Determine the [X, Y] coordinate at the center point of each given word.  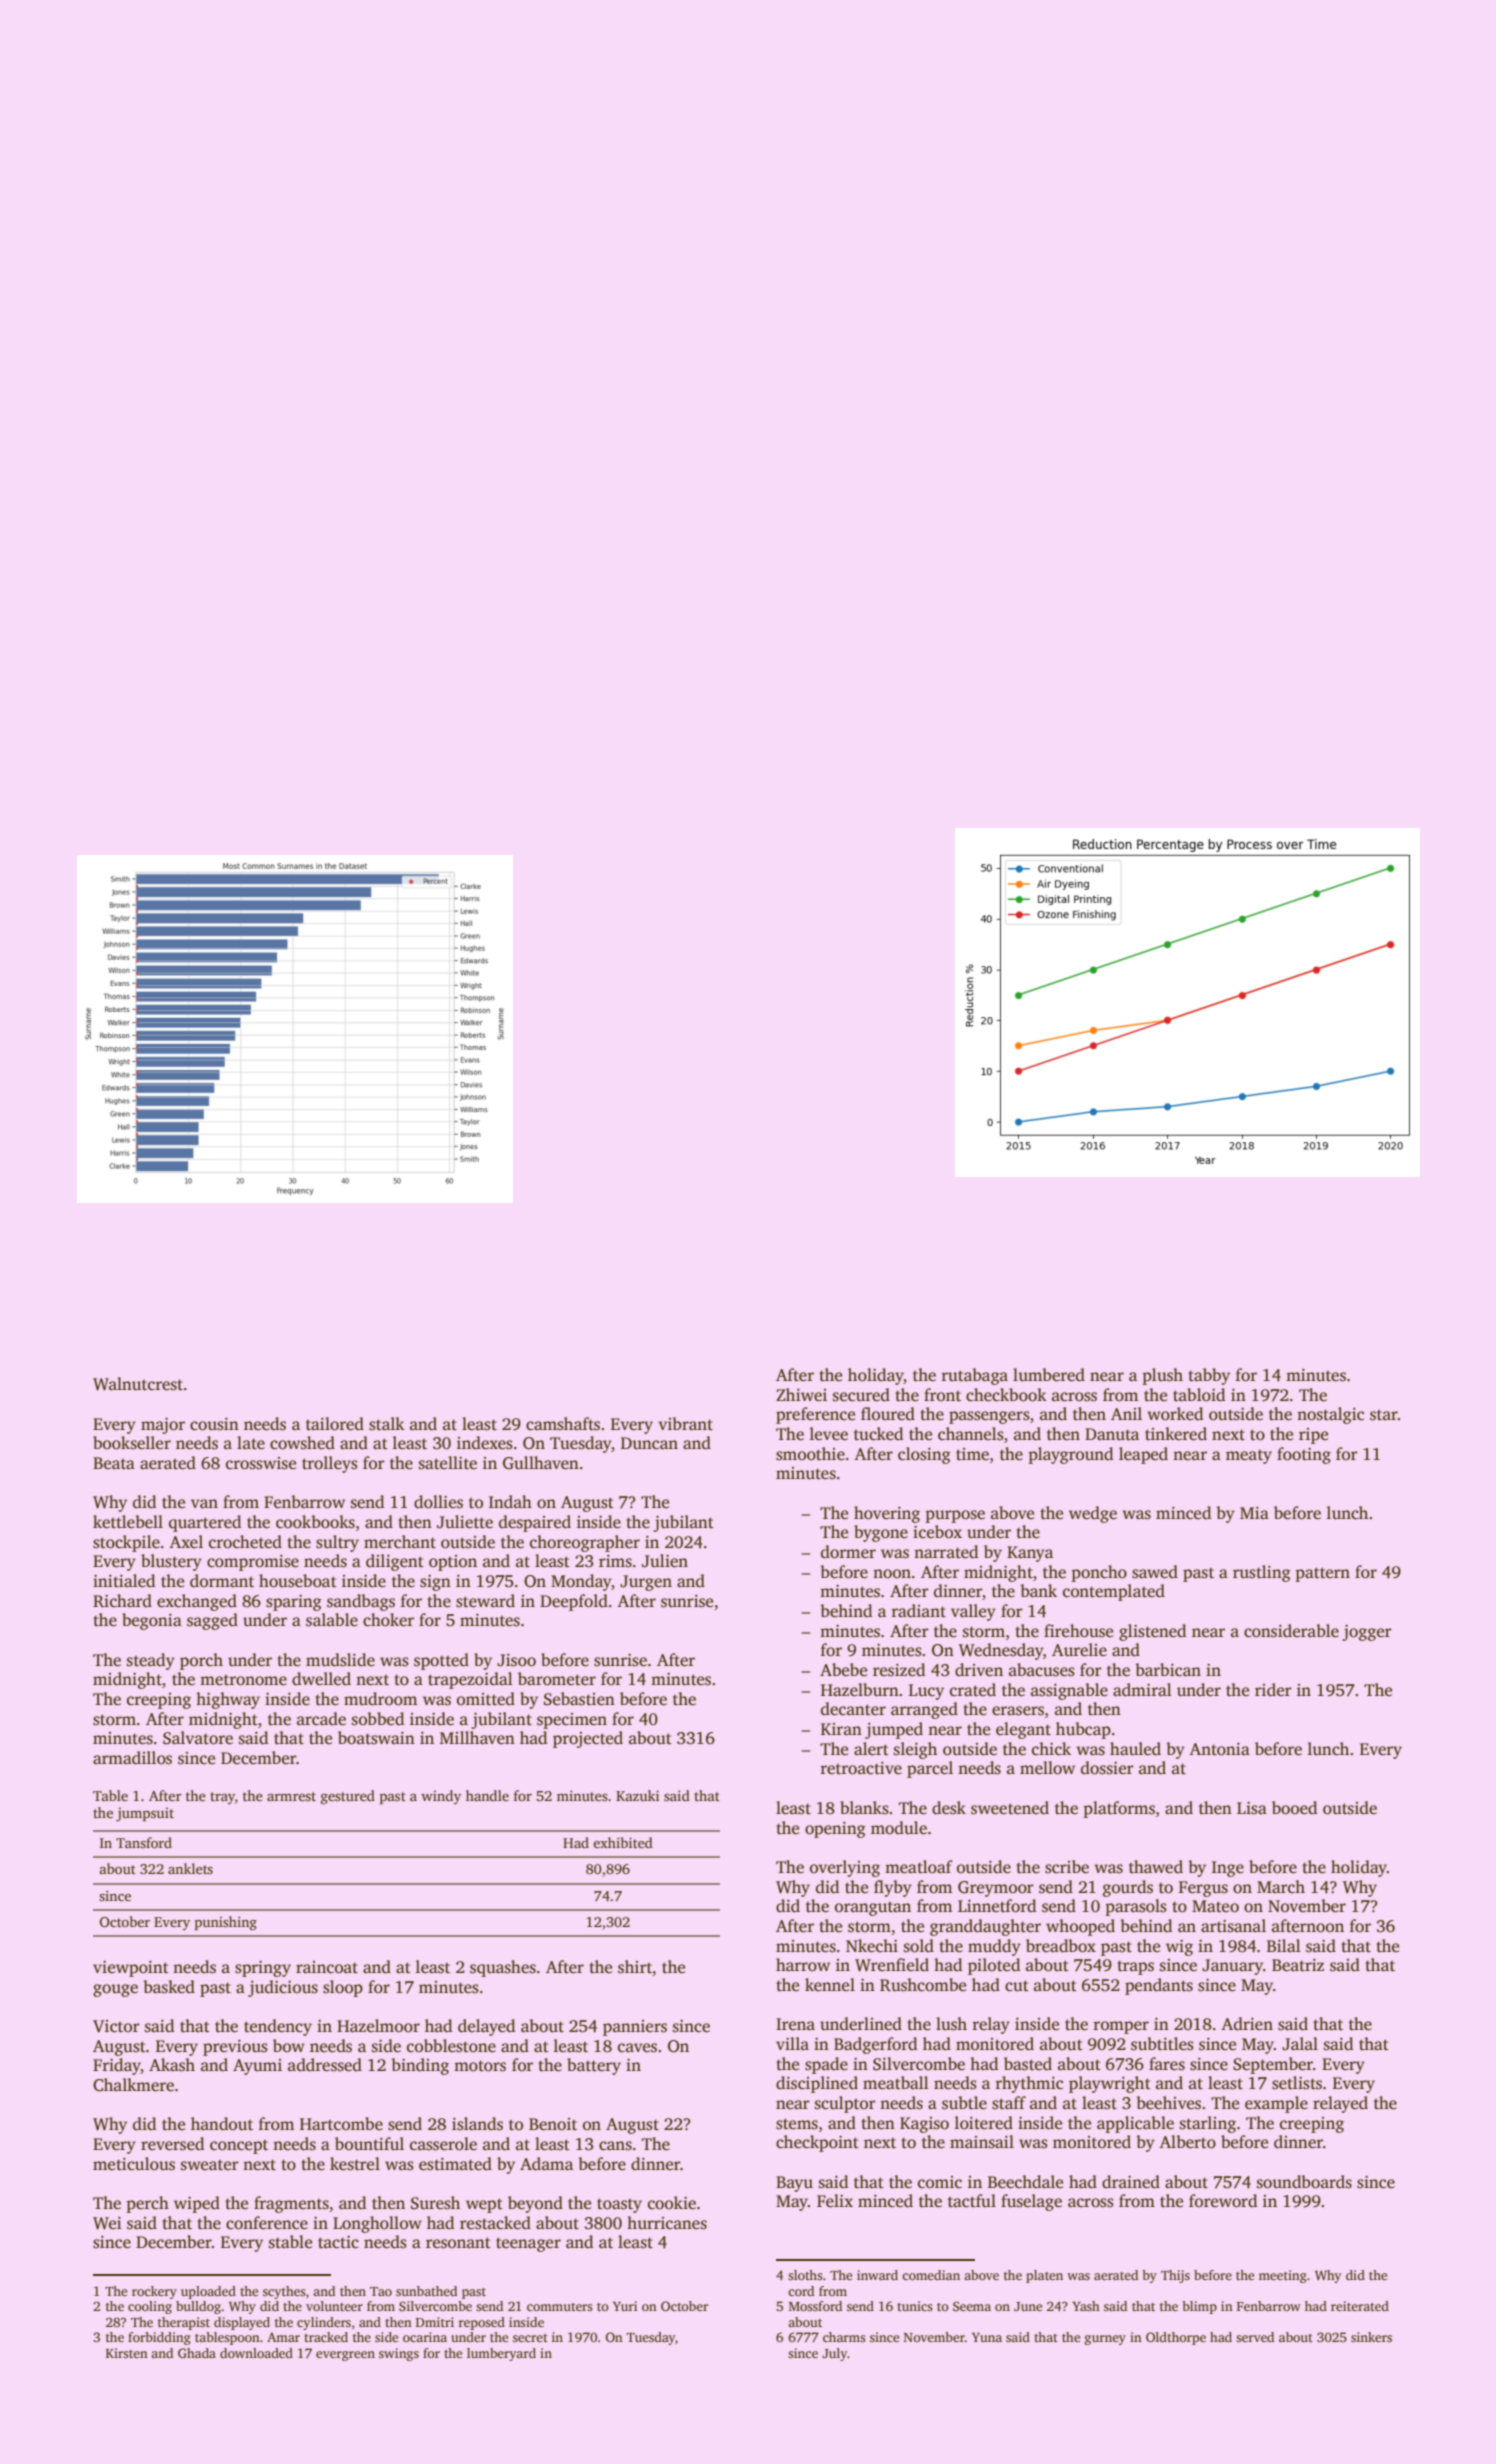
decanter [853, 1709]
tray [222, 1798]
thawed [1156, 1867]
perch [147, 2204]
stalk [387, 1424]
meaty [1249, 1457]
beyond [535, 2204]
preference [815, 1415]
